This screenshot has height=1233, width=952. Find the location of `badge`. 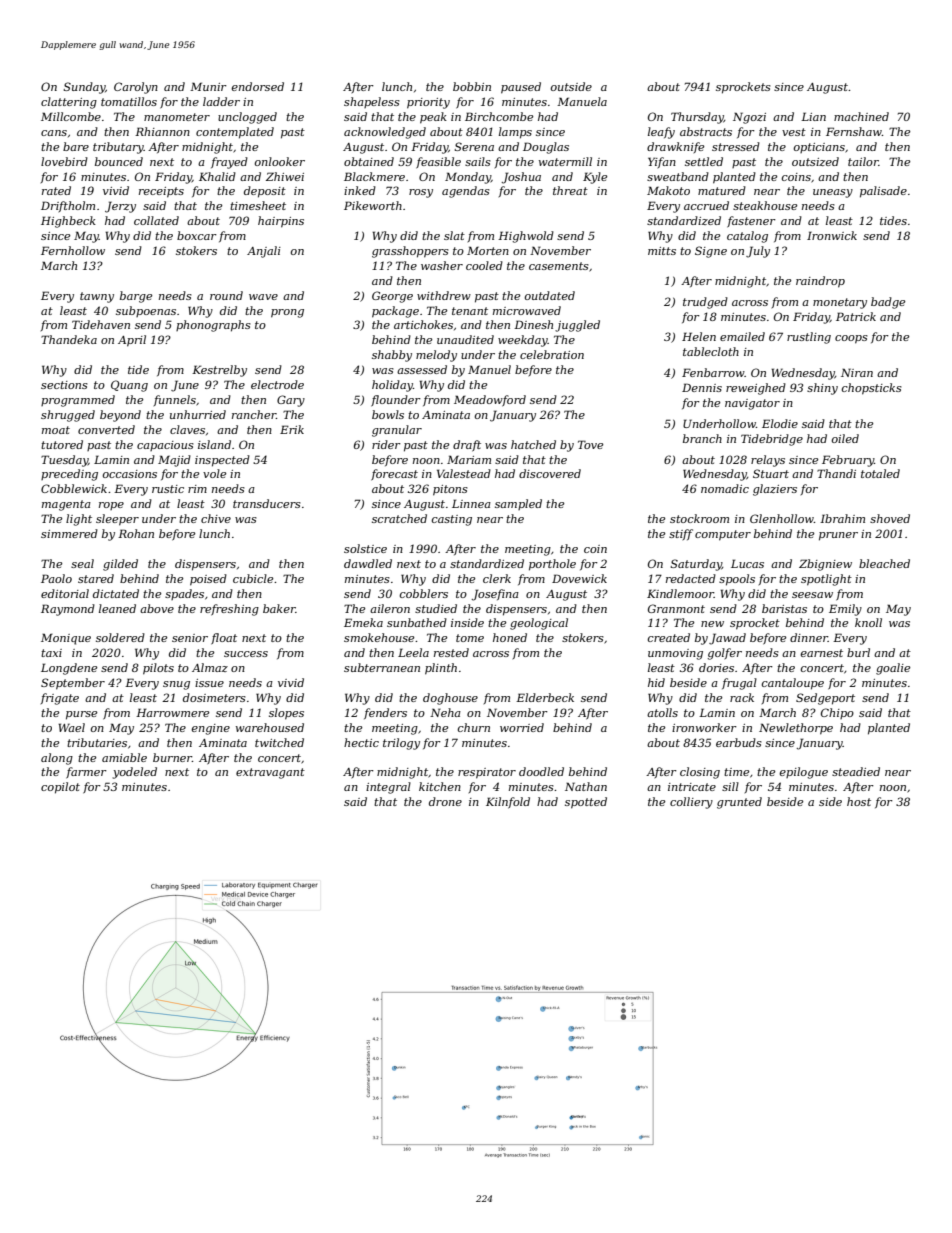

badge is located at coordinates (888, 303).
